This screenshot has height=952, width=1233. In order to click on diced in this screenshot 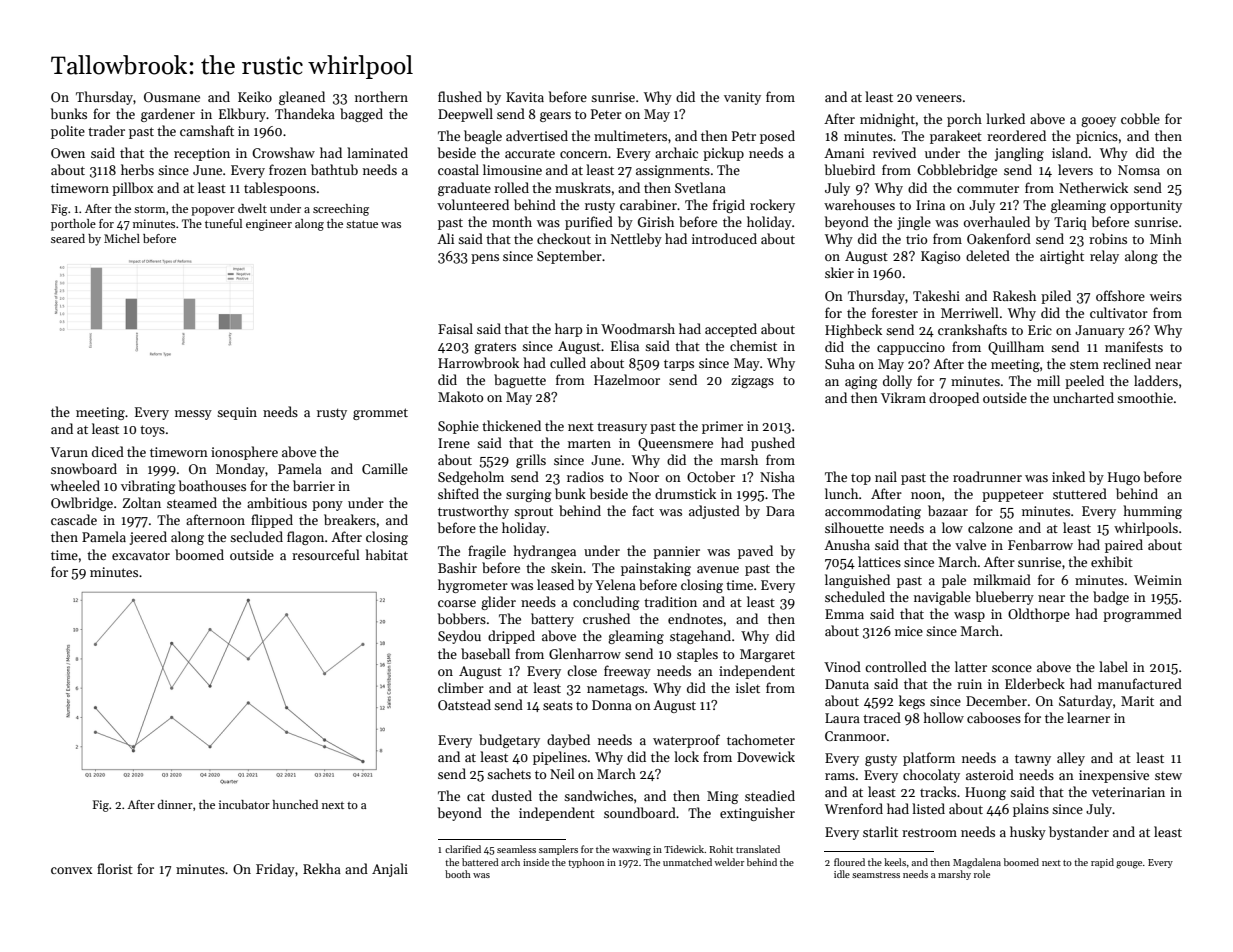, I will do `click(108, 451)`.
